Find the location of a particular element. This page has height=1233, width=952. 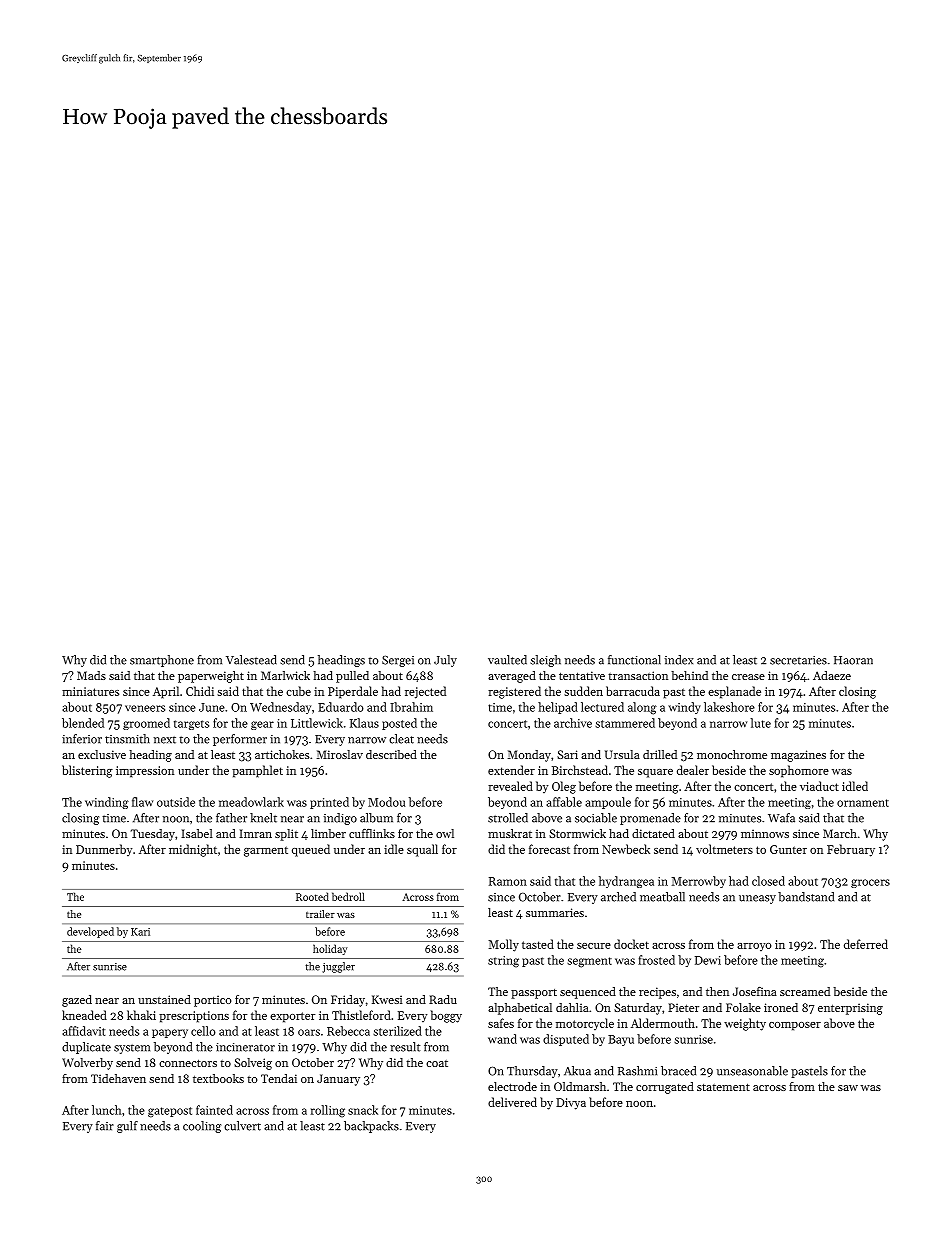

Wafa is located at coordinates (781, 818).
